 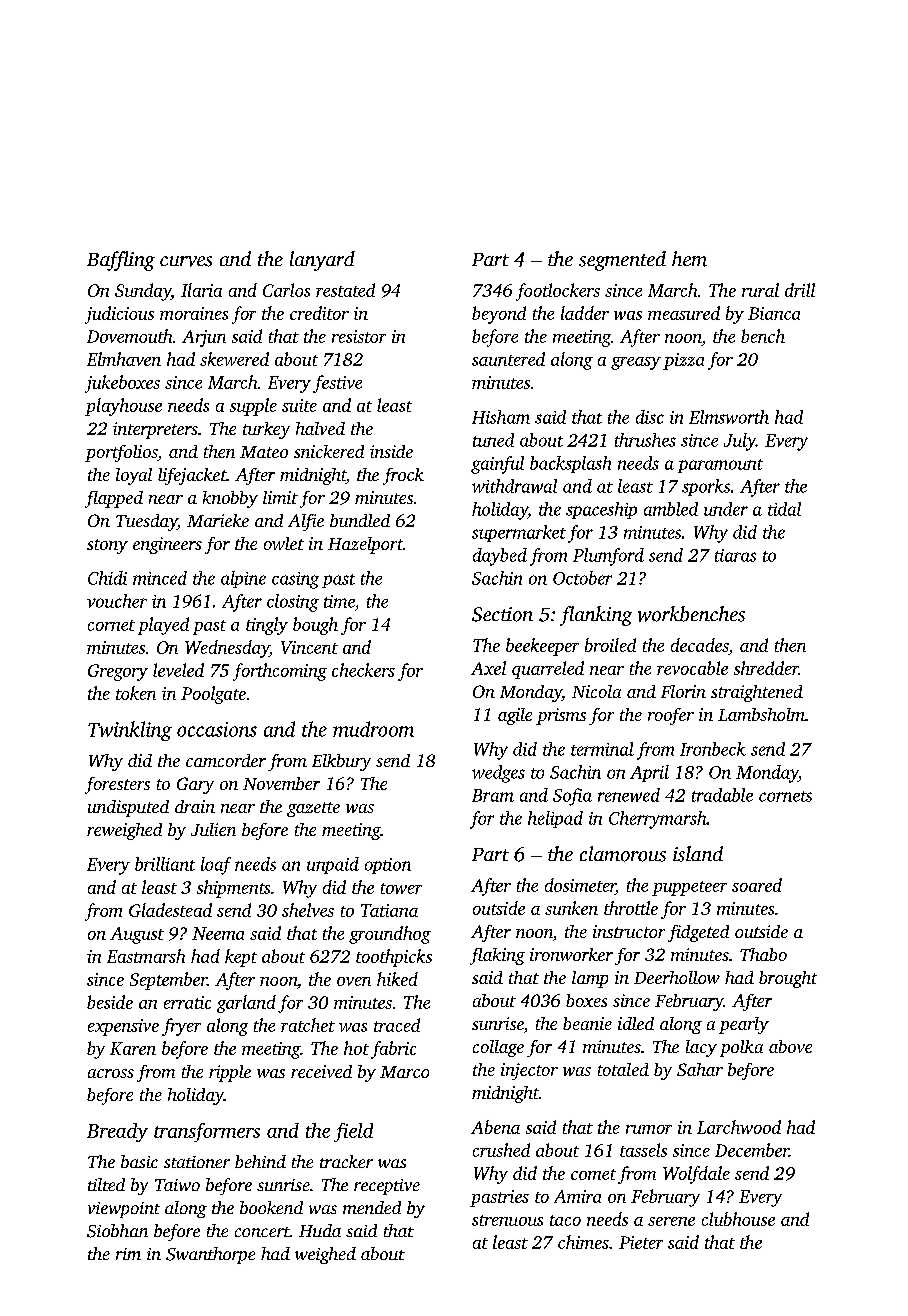 What do you see at coordinates (393, 1050) in the screenshot?
I see `fabric` at bounding box center [393, 1050].
